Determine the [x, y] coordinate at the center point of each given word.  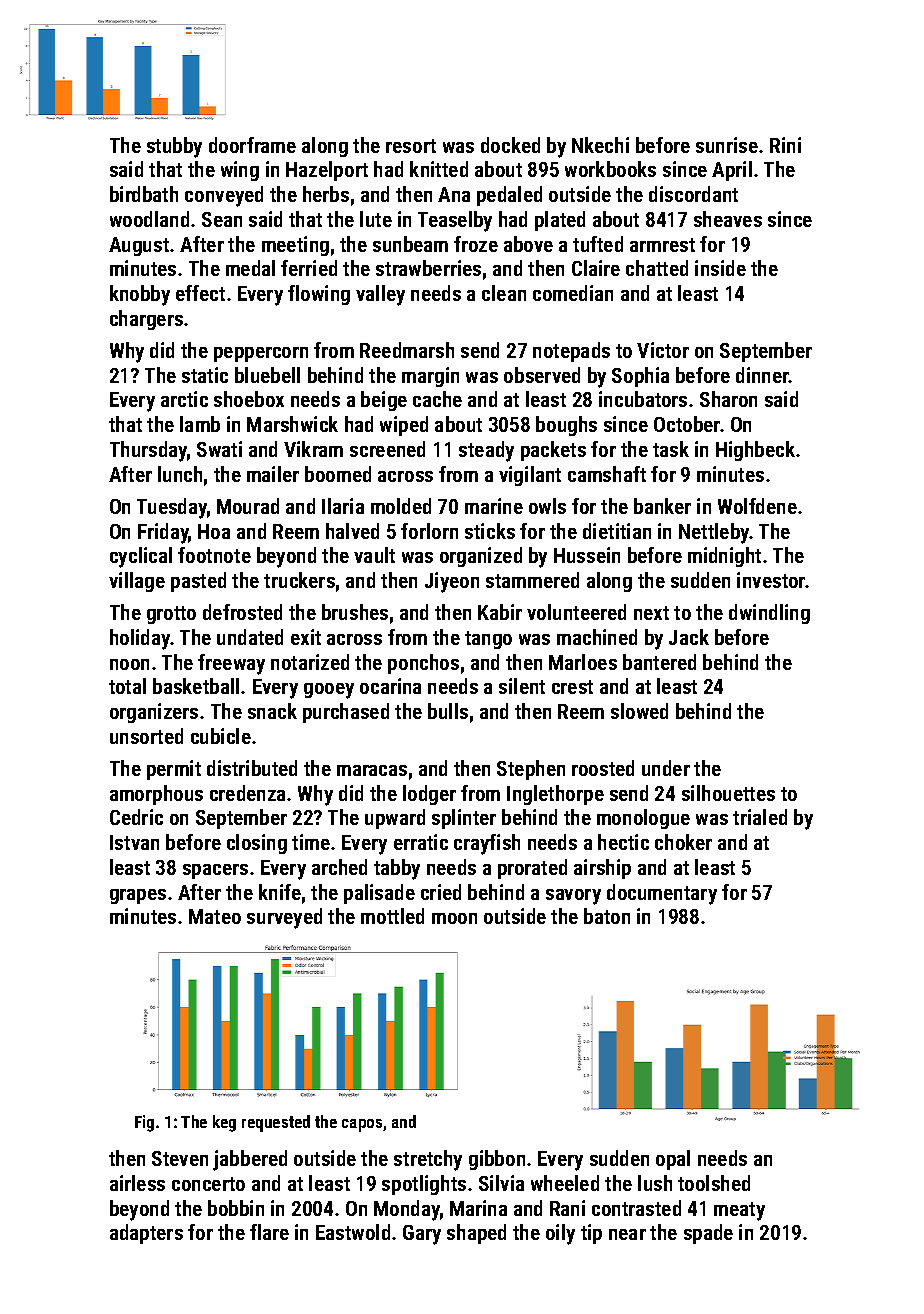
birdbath [144, 194]
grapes [138, 896]
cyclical [141, 557]
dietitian [617, 531]
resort [411, 146]
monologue [643, 819]
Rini [785, 145]
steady [486, 451]
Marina [478, 1208]
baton [607, 916]
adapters [146, 1234]
